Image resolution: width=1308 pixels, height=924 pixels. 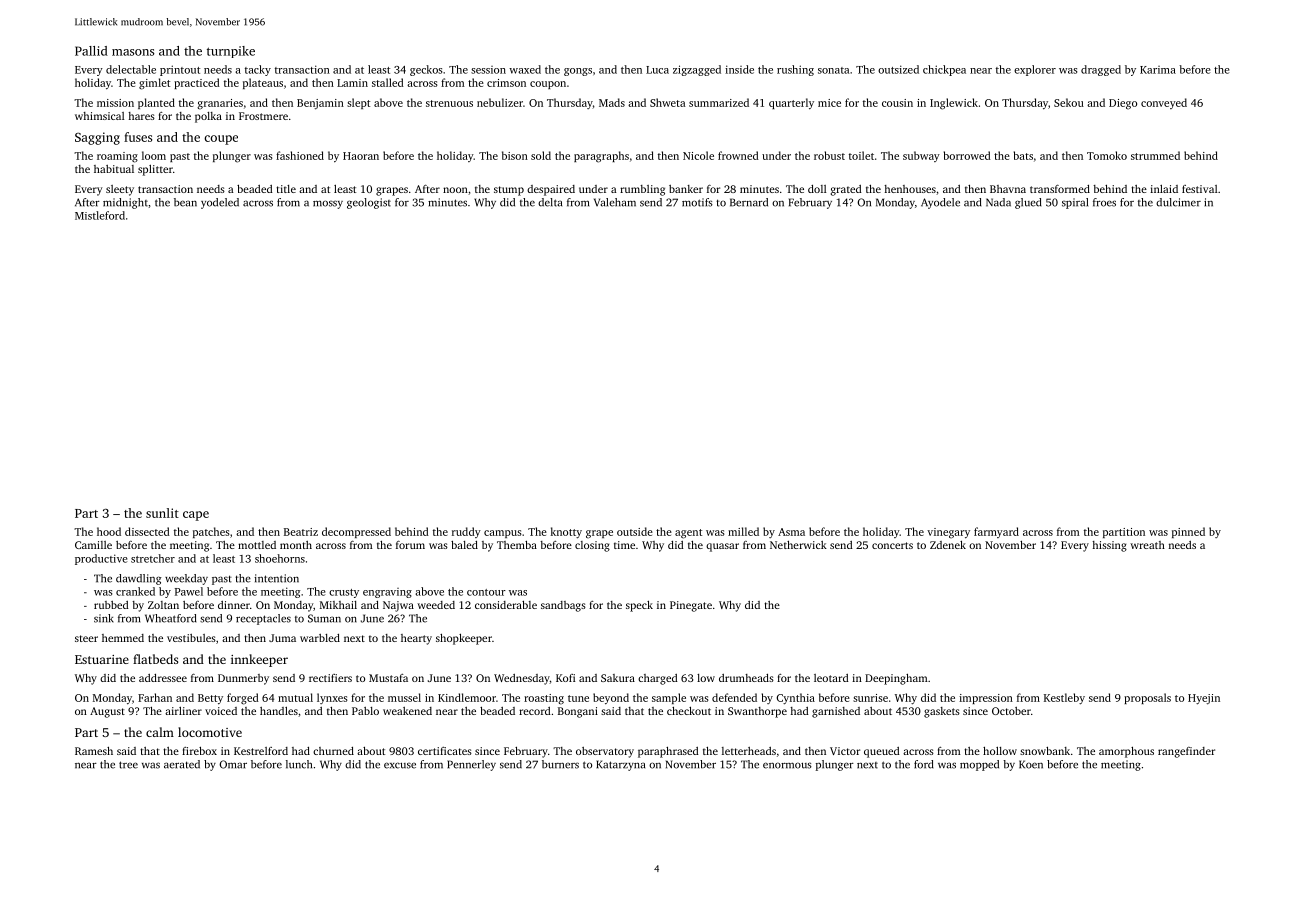 What do you see at coordinates (743, 531) in the screenshot?
I see `milled` at bounding box center [743, 531].
